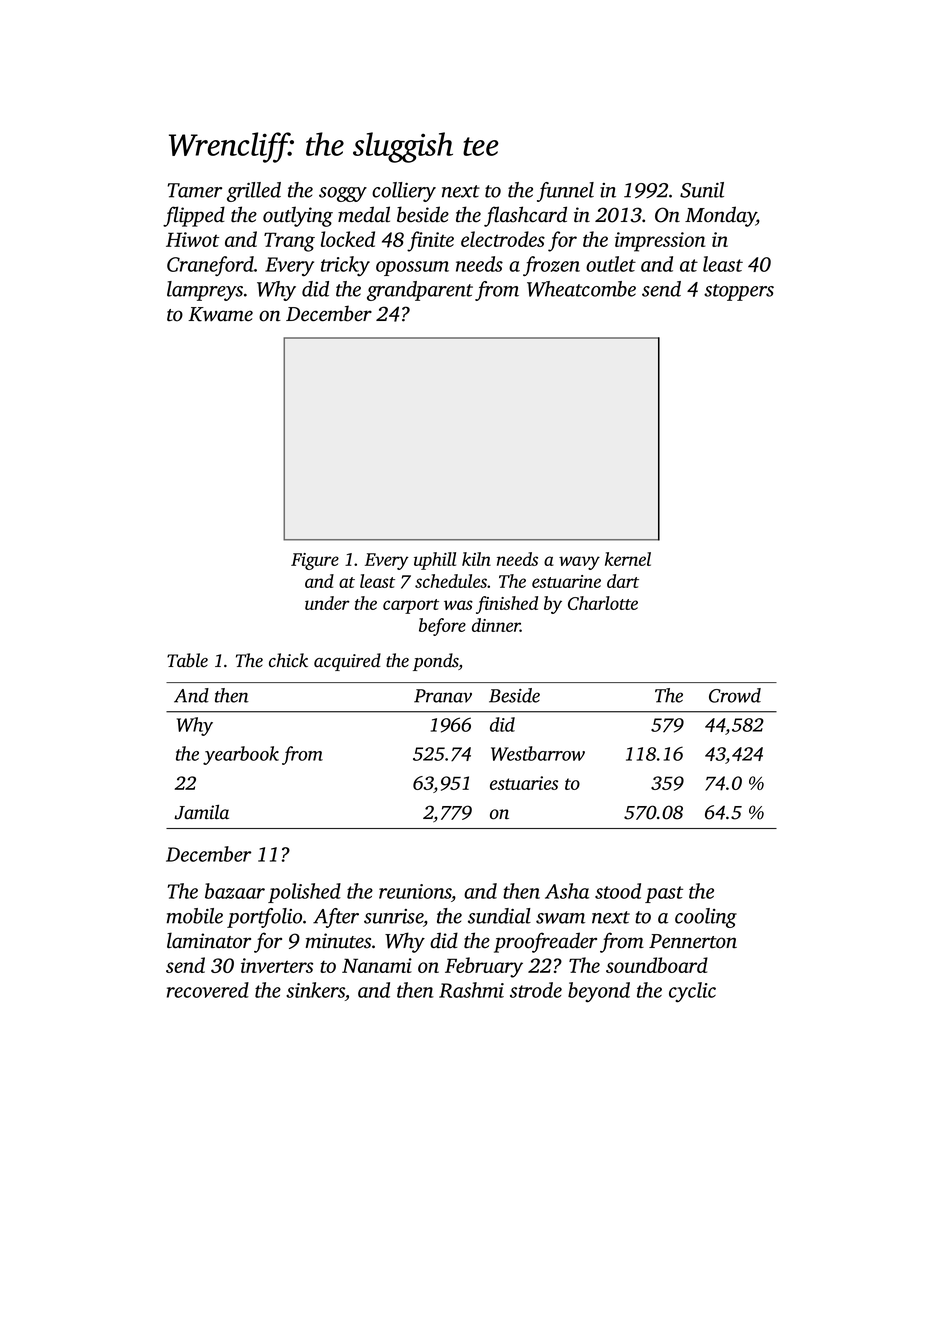  I want to click on kiln, so click(476, 559).
